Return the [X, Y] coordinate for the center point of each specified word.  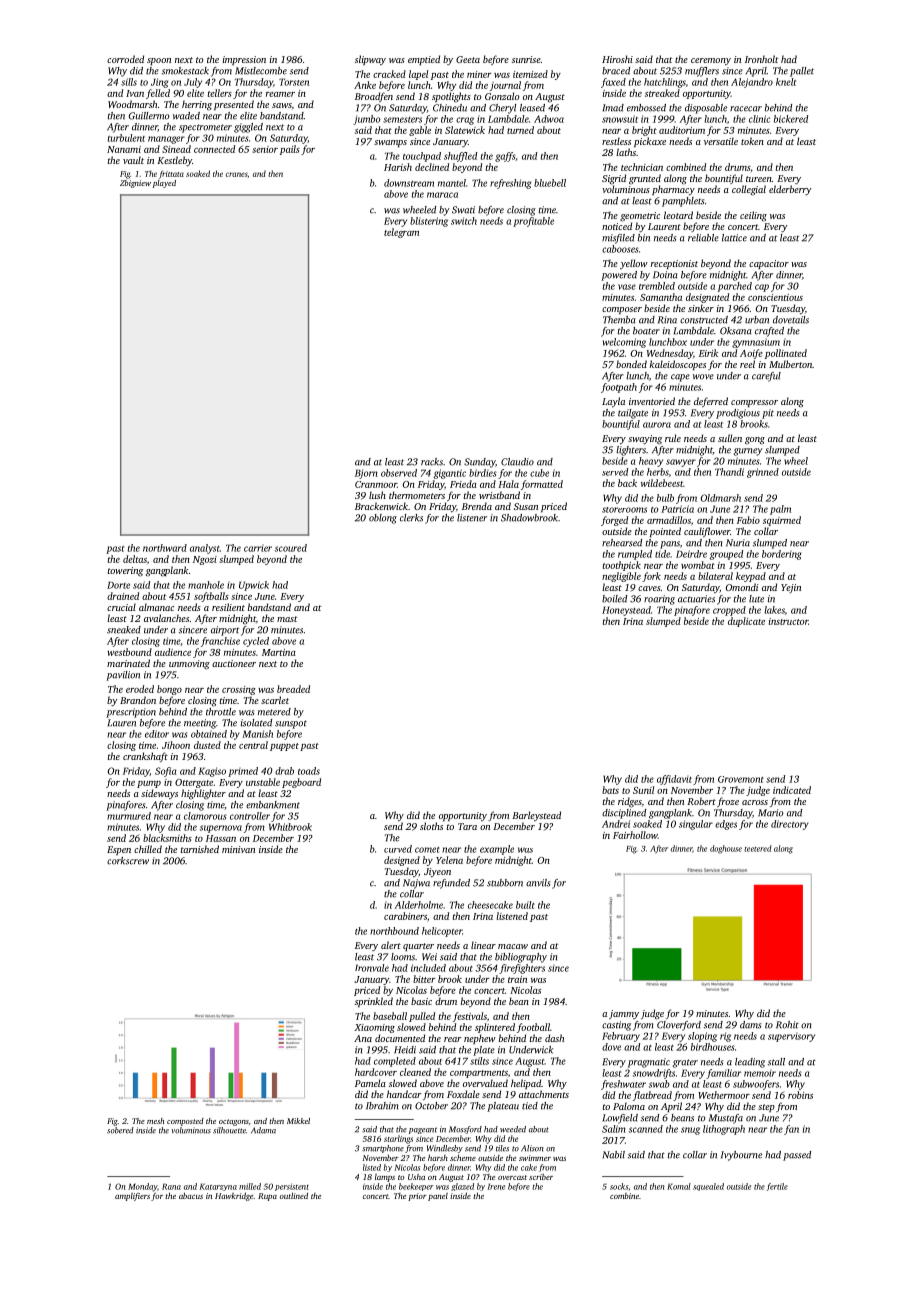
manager [166, 140]
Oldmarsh [721, 498]
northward [165, 548]
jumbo [367, 120]
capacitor [769, 264]
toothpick [622, 566]
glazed [462, 1187]
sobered [120, 1130]
